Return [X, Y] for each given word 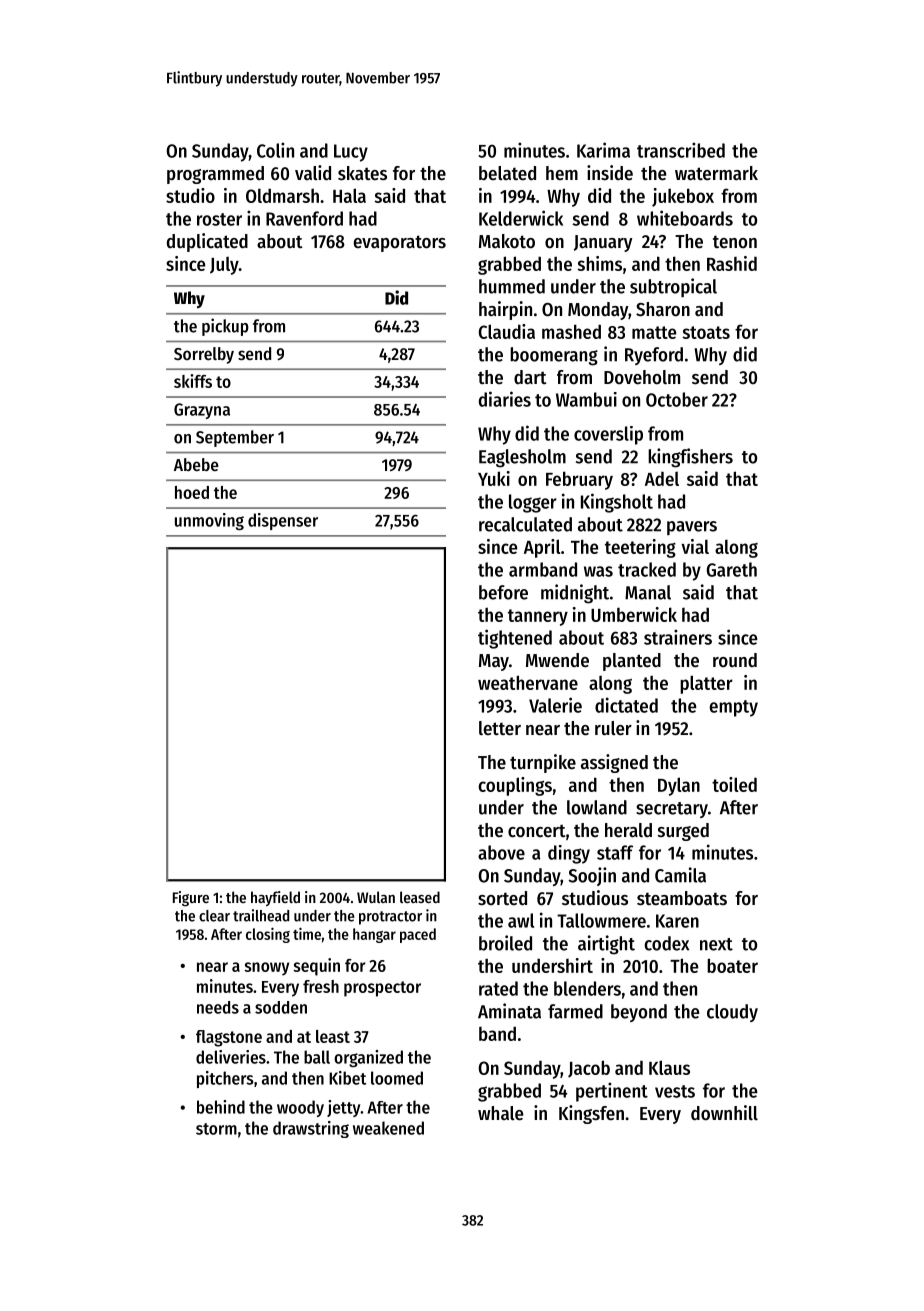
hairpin [505, 310]
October [677, 399]
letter [500, 728]
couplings [515, 786]
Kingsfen [591, 1114]
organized [368, 1058]
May [494, 662]
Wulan [376, 897]
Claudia [507, 331]
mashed [571, 331]
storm [216, 1129]
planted [632, 662]
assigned [614, 763]
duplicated [207, 242]
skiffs [193, 381]
